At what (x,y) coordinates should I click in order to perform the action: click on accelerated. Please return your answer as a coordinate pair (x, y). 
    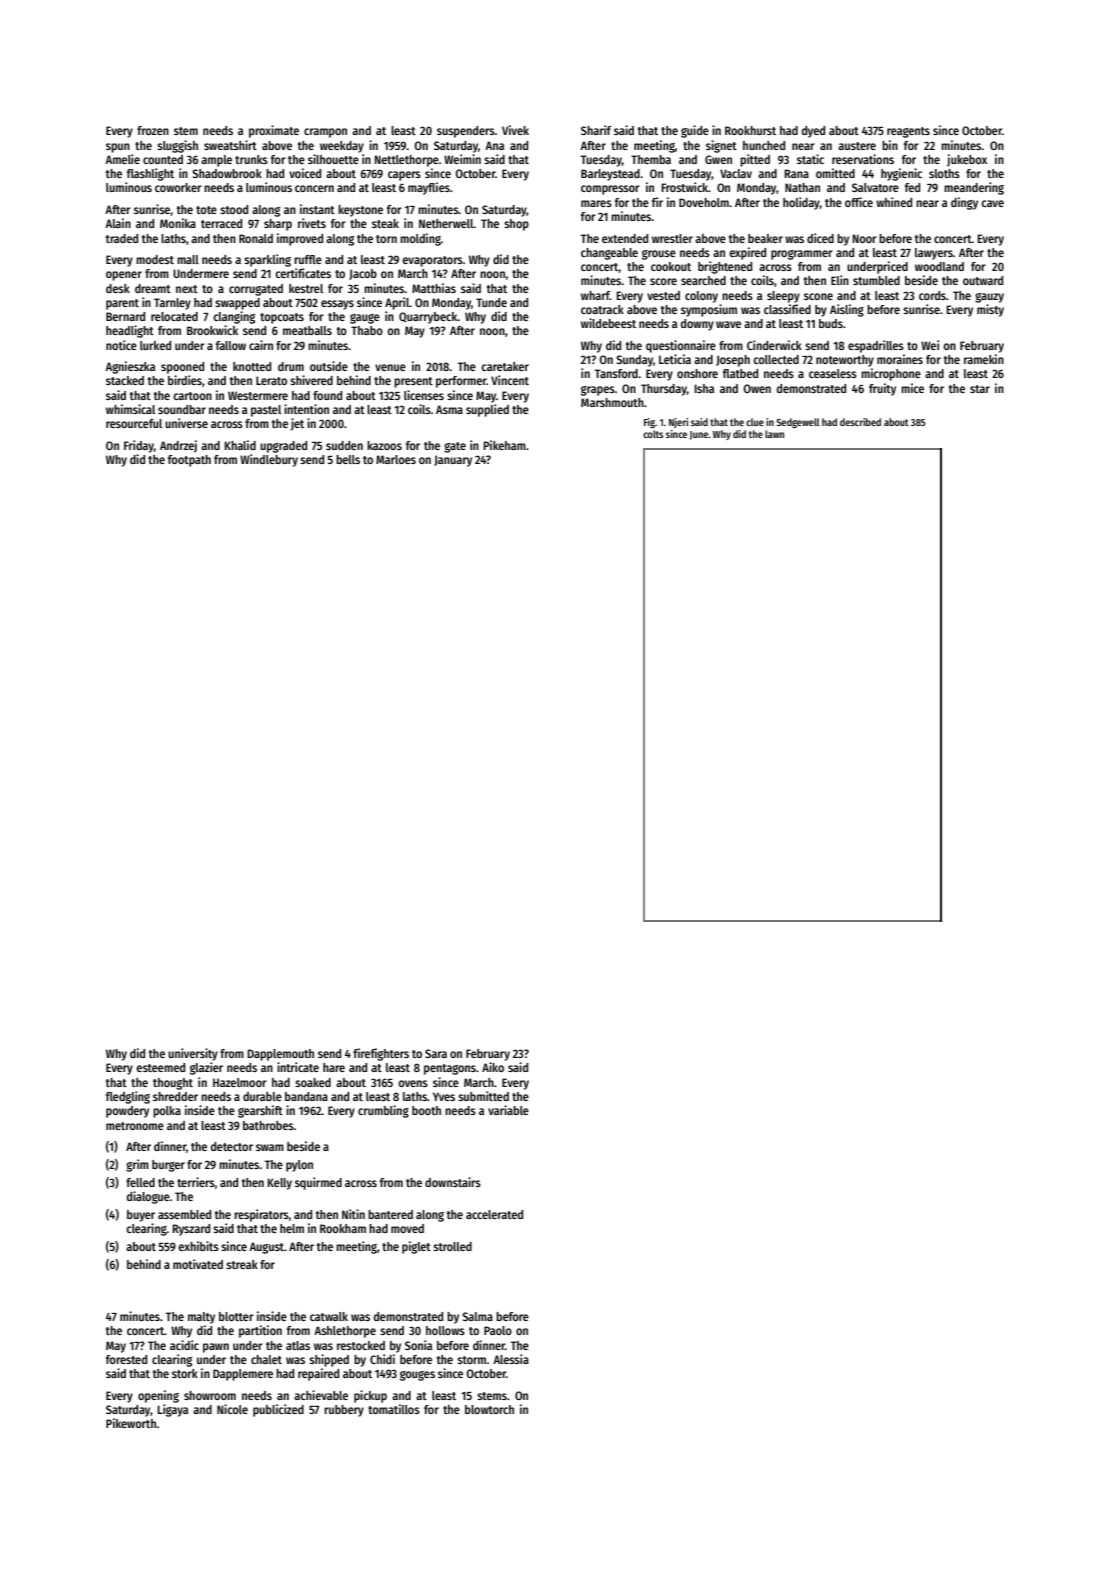
    Looking at the image, I should click on (494, 1214).
